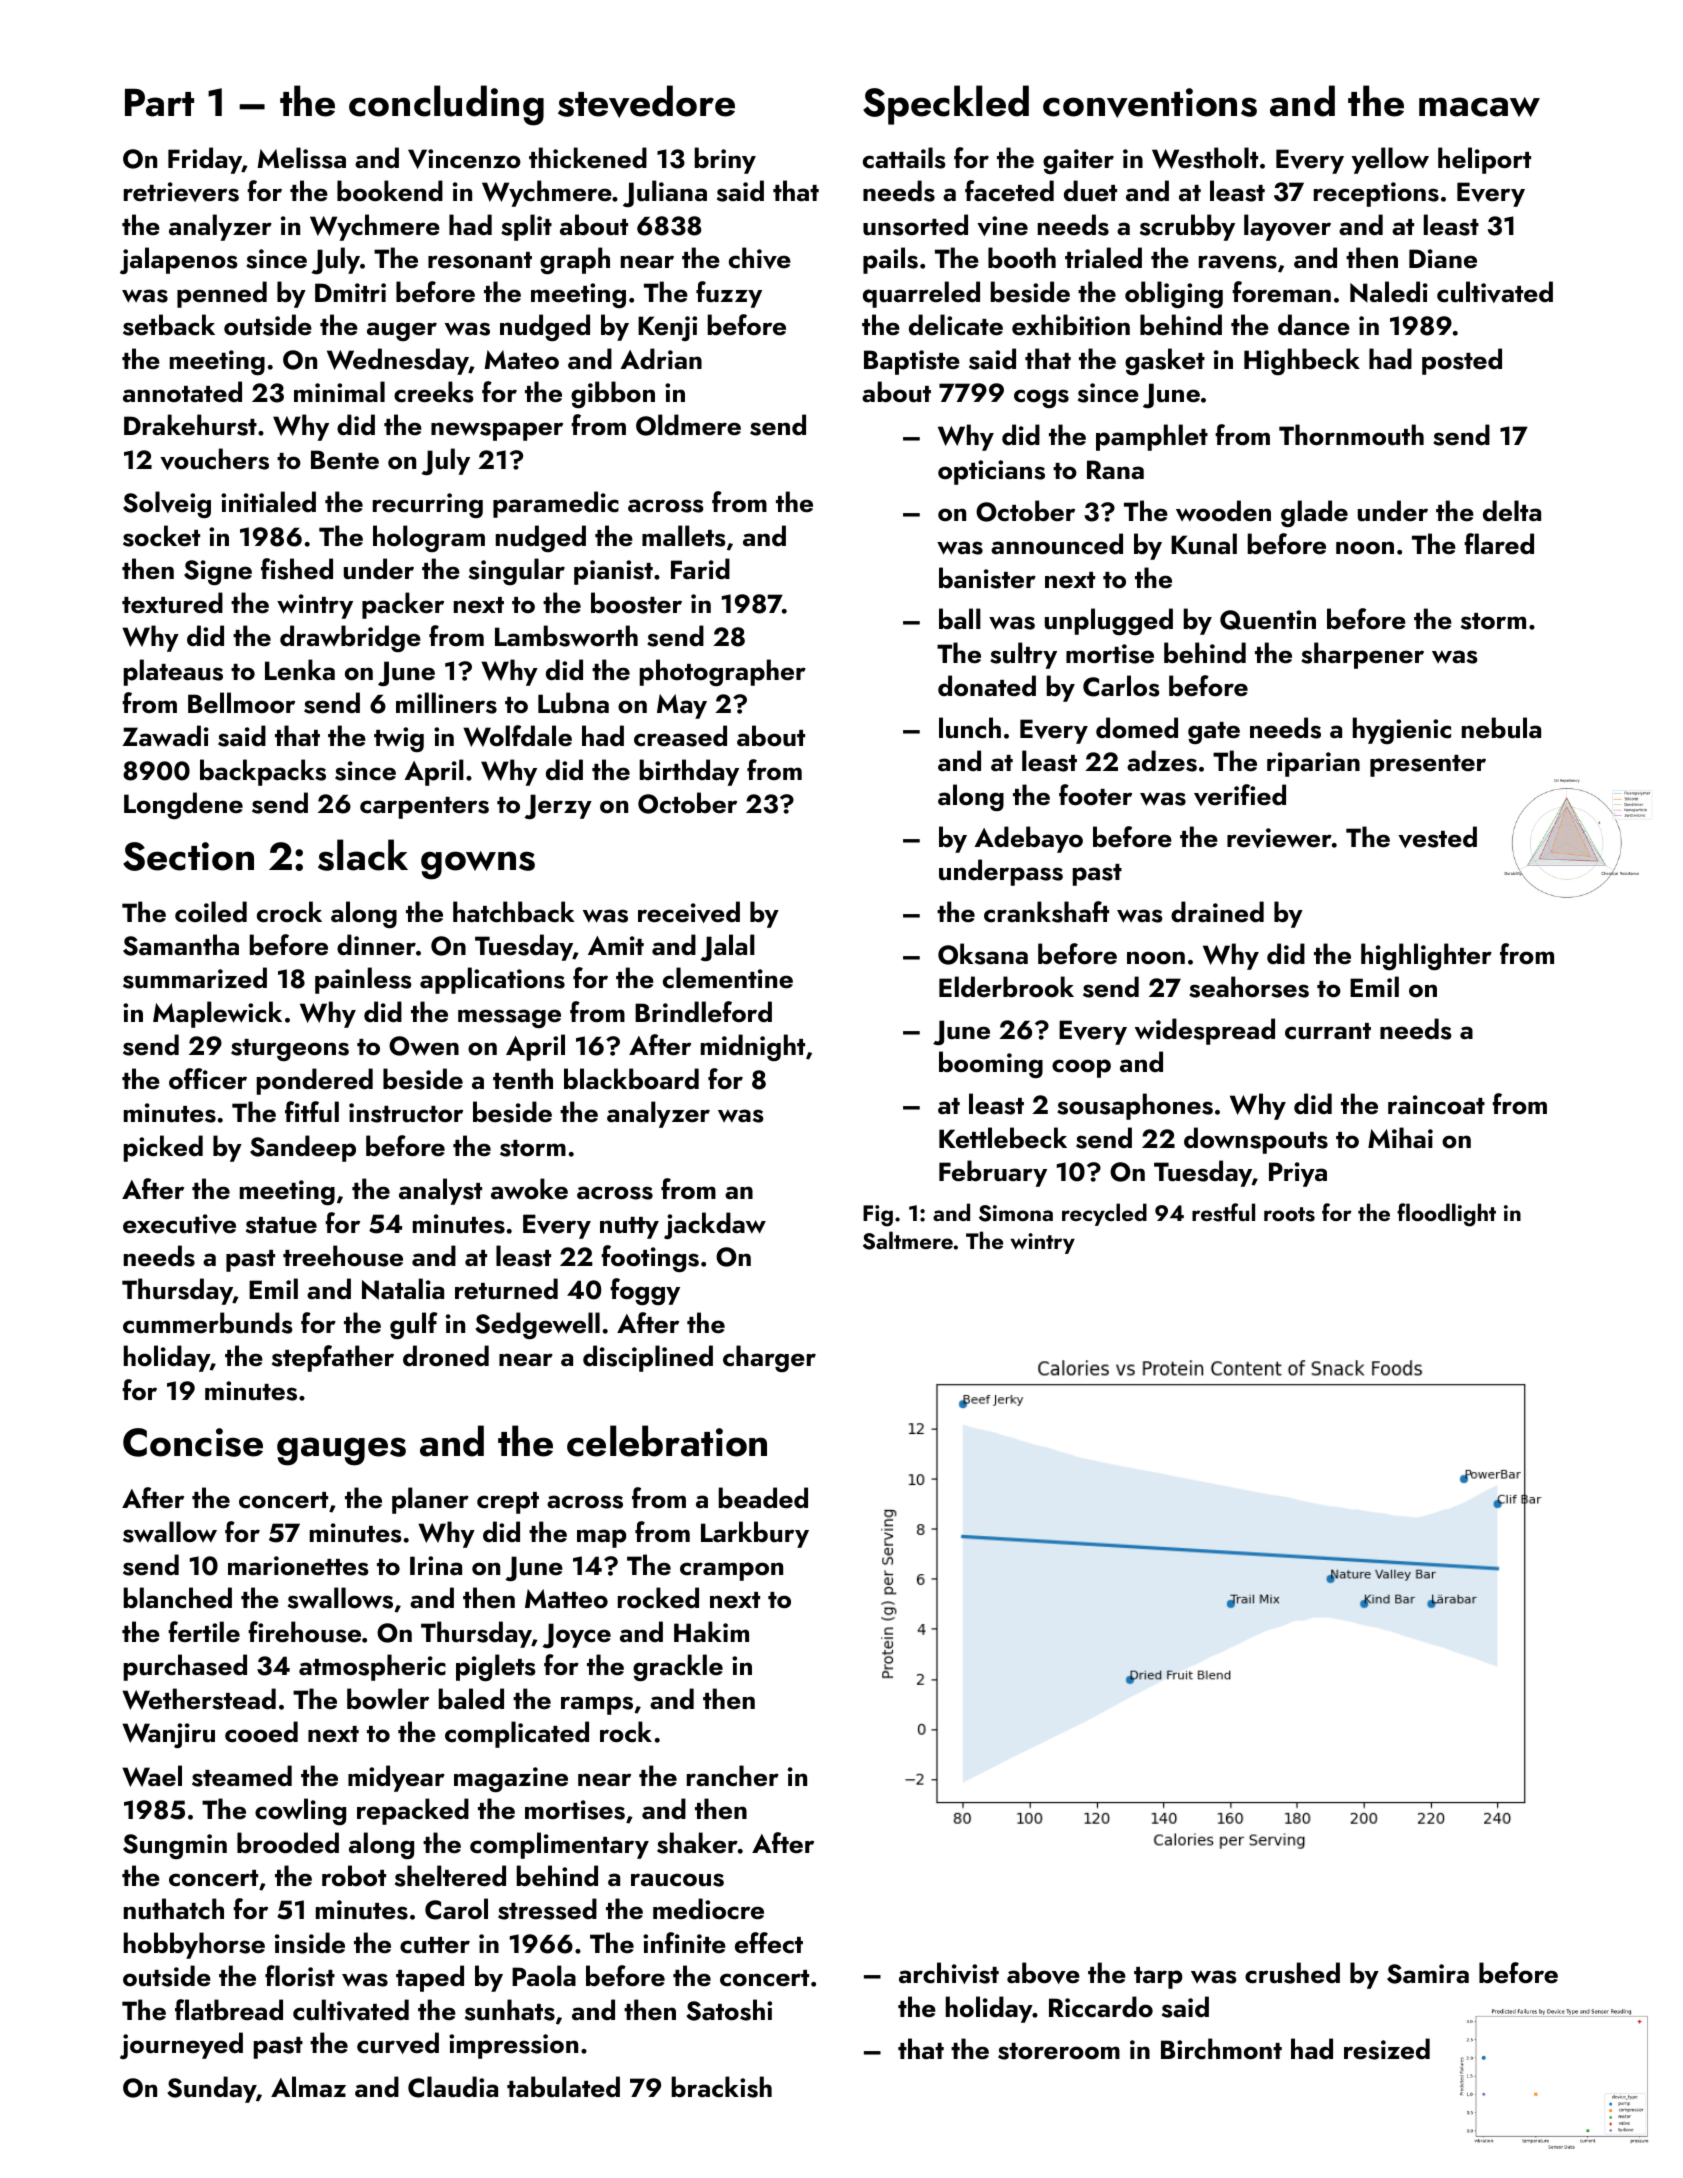 This screenshot has height=2178, width=1683. I want to click on roots, so click(1289, 1214).
